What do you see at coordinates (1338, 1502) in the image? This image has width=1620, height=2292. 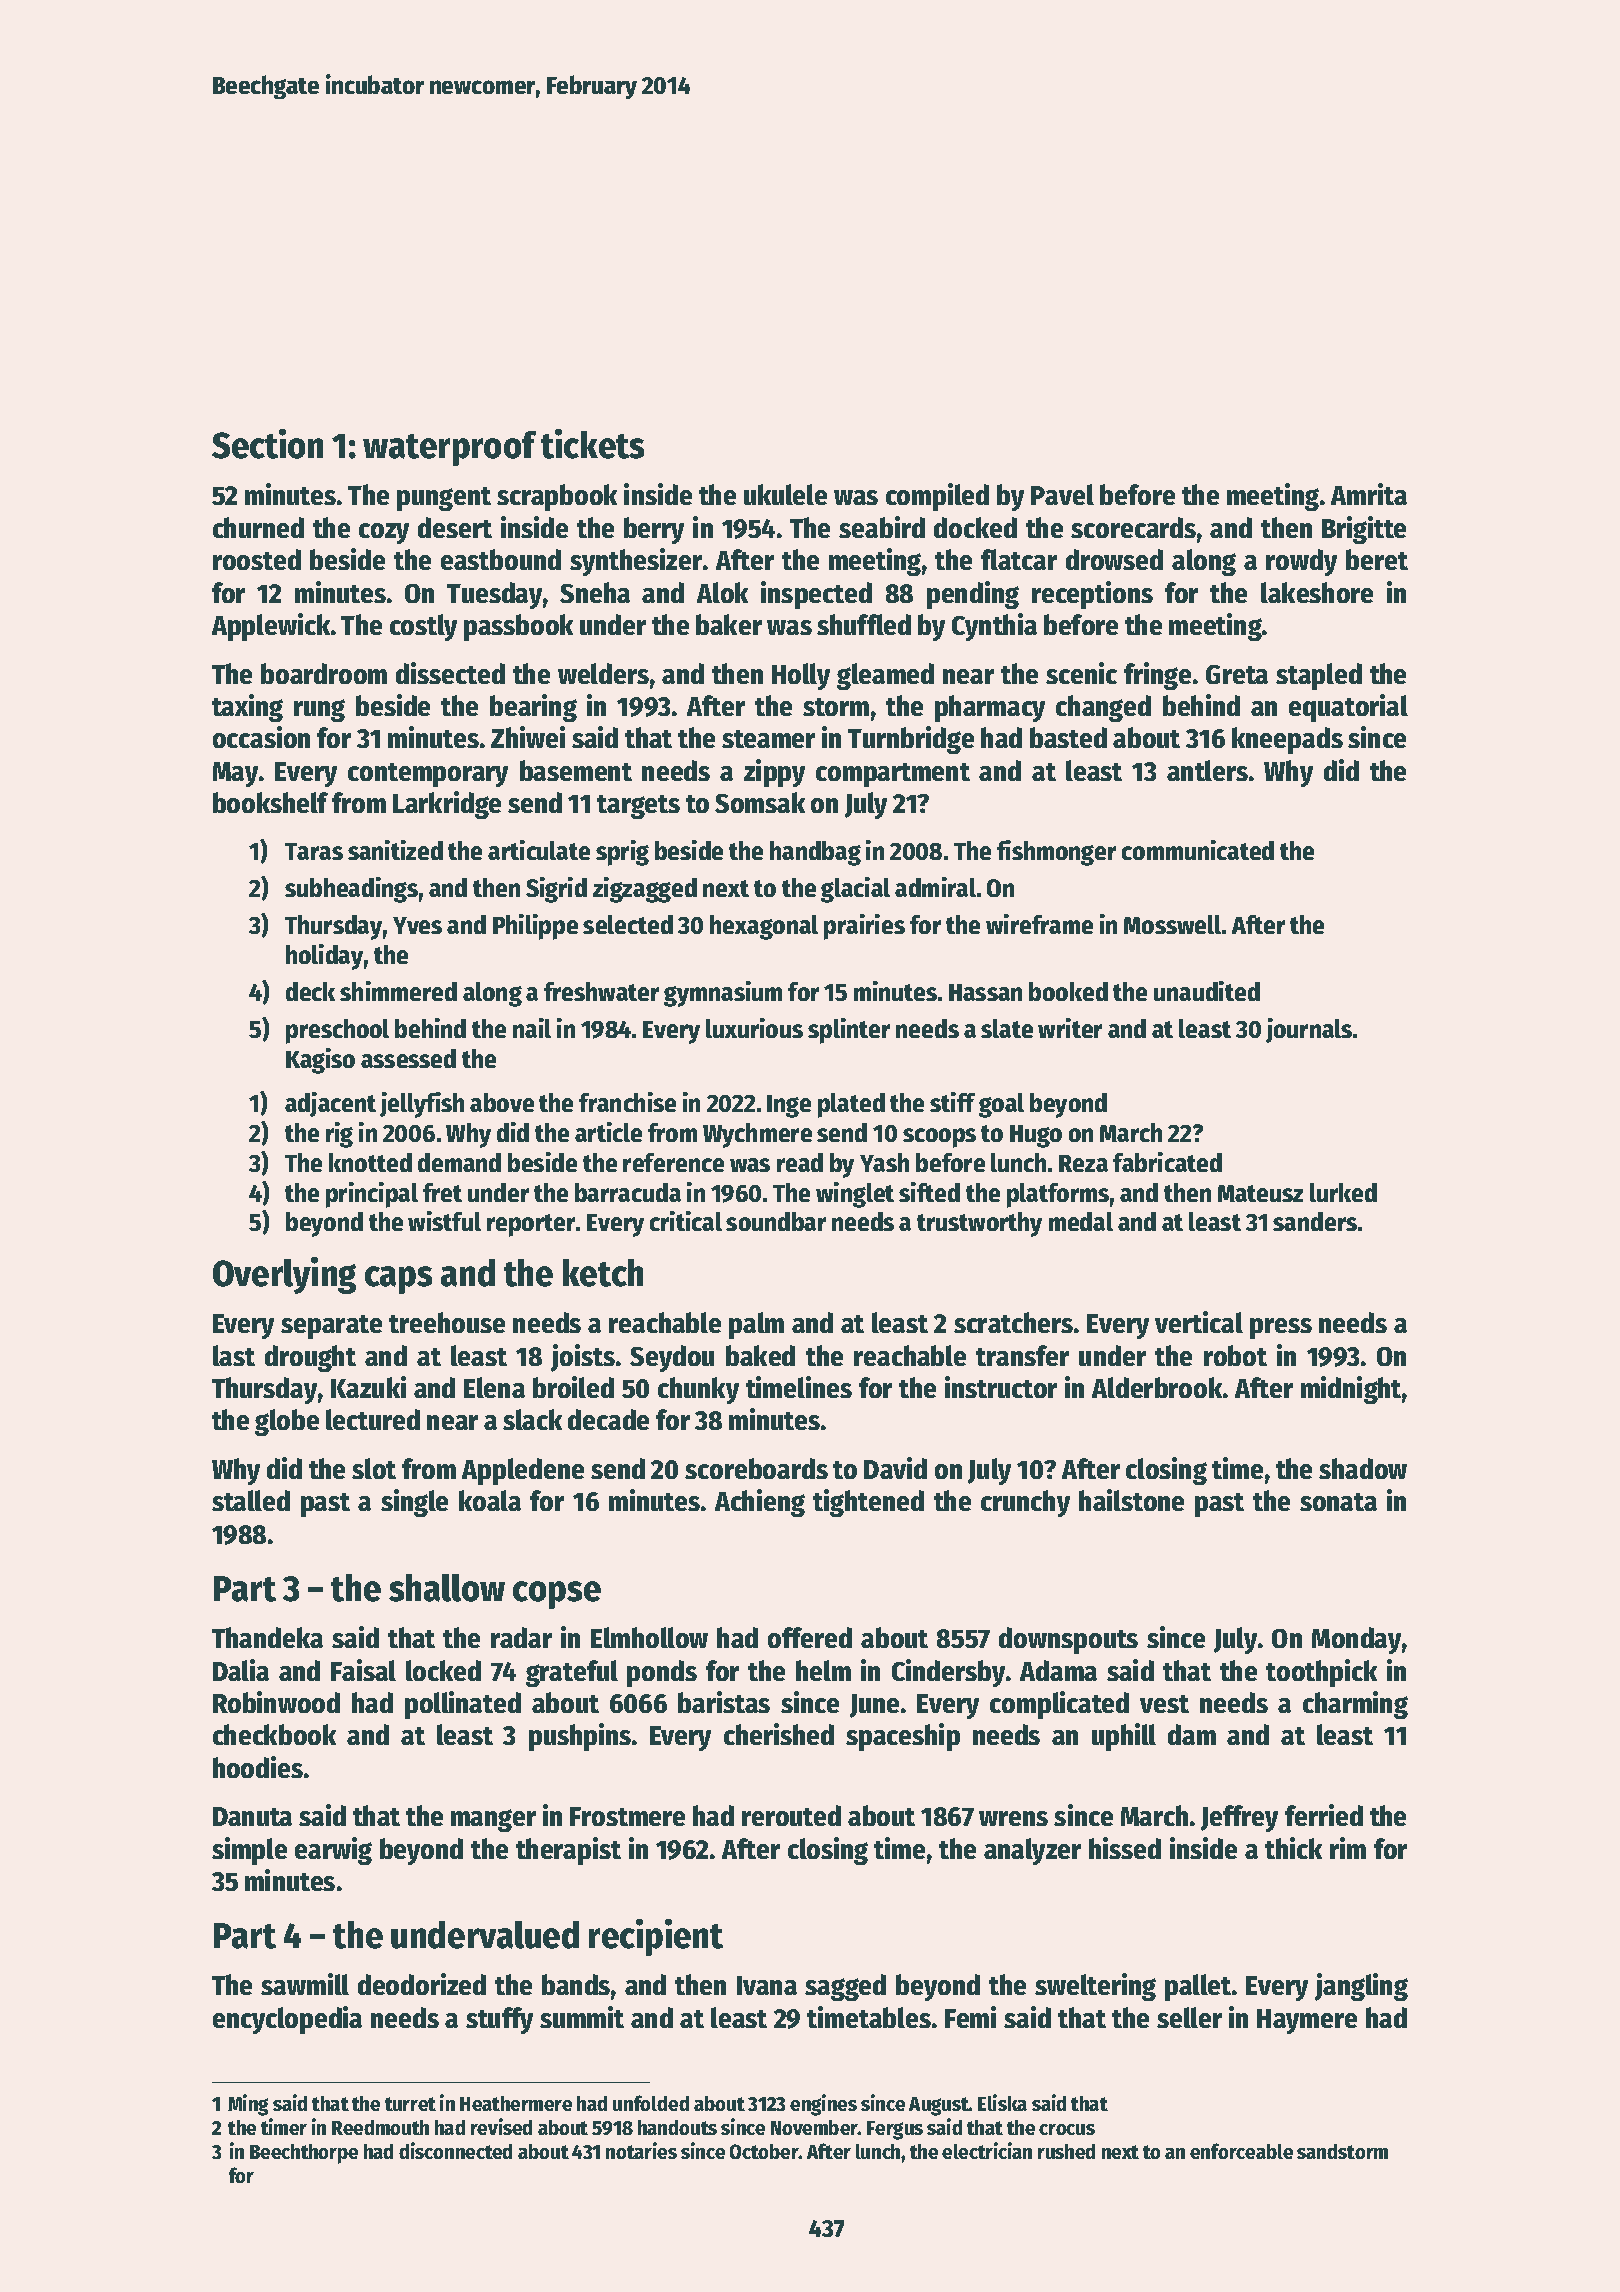 I see `sonata` at bounding box center [1338, 1502].
